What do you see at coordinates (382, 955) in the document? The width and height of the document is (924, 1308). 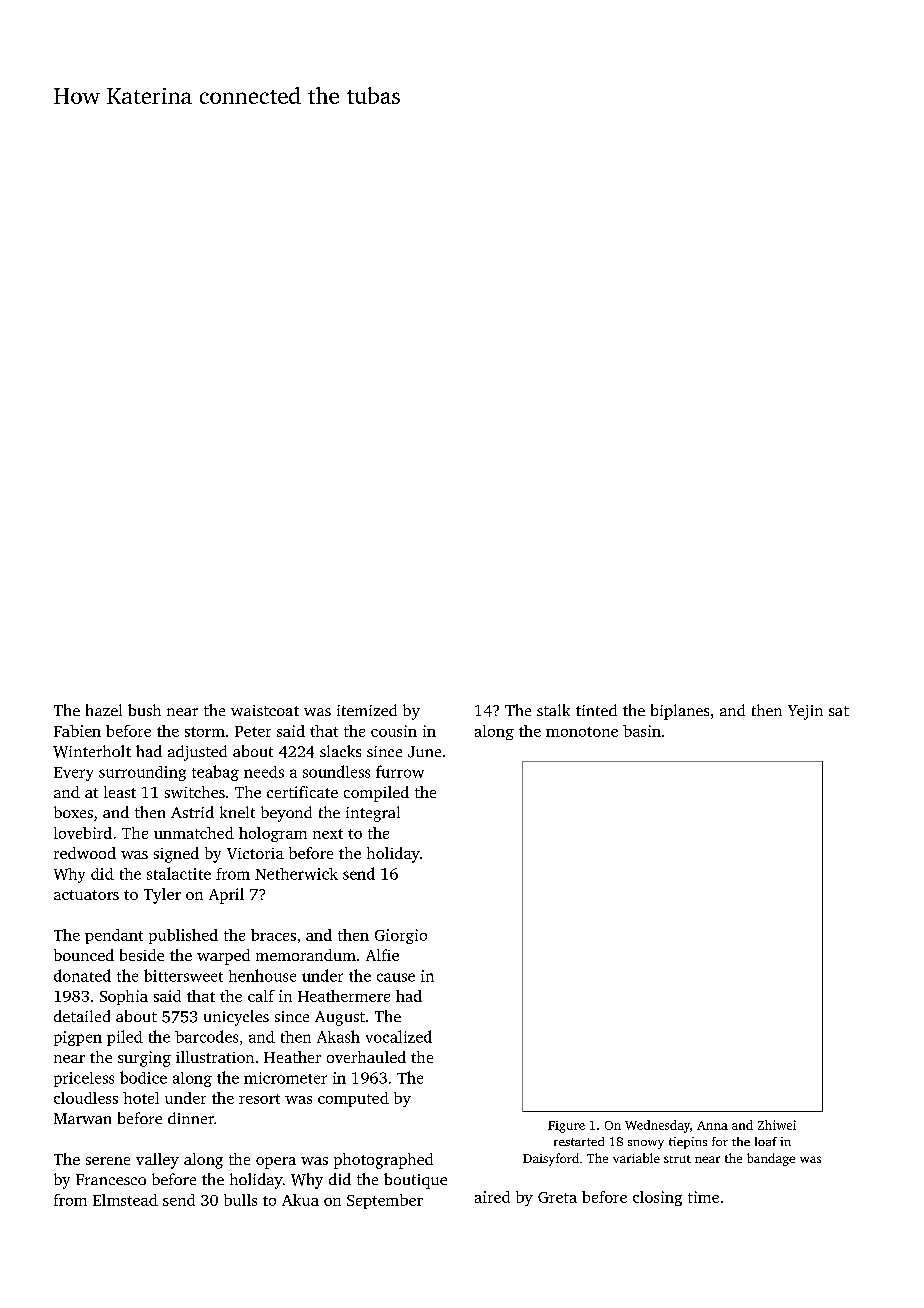 I see `Alfie` at bounding box center [382, 955].
